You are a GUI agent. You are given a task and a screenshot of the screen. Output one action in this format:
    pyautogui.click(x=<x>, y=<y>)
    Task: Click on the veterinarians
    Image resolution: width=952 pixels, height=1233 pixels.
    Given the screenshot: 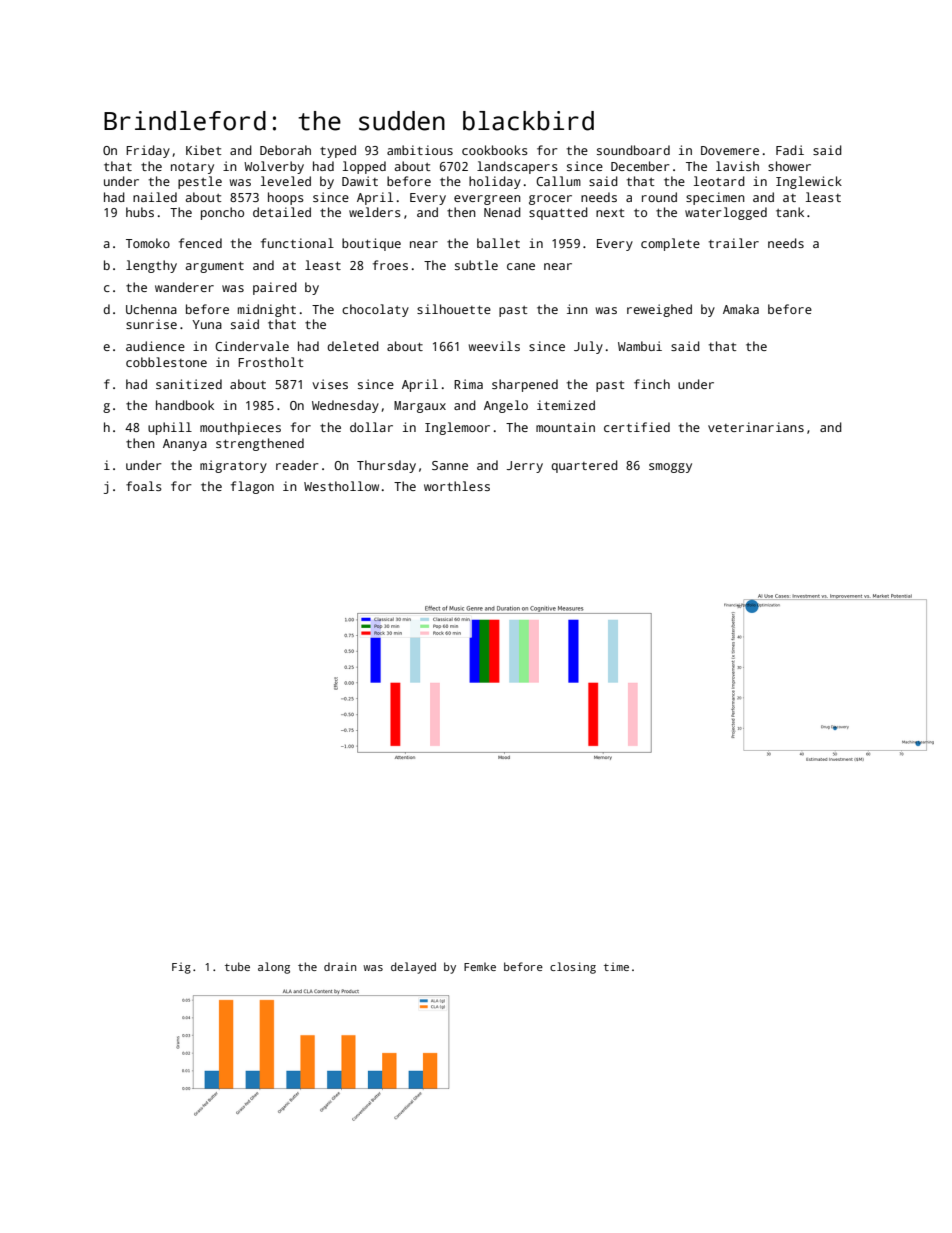 What is the action you would take?
    pyautogui.click(x=756, y=427)
